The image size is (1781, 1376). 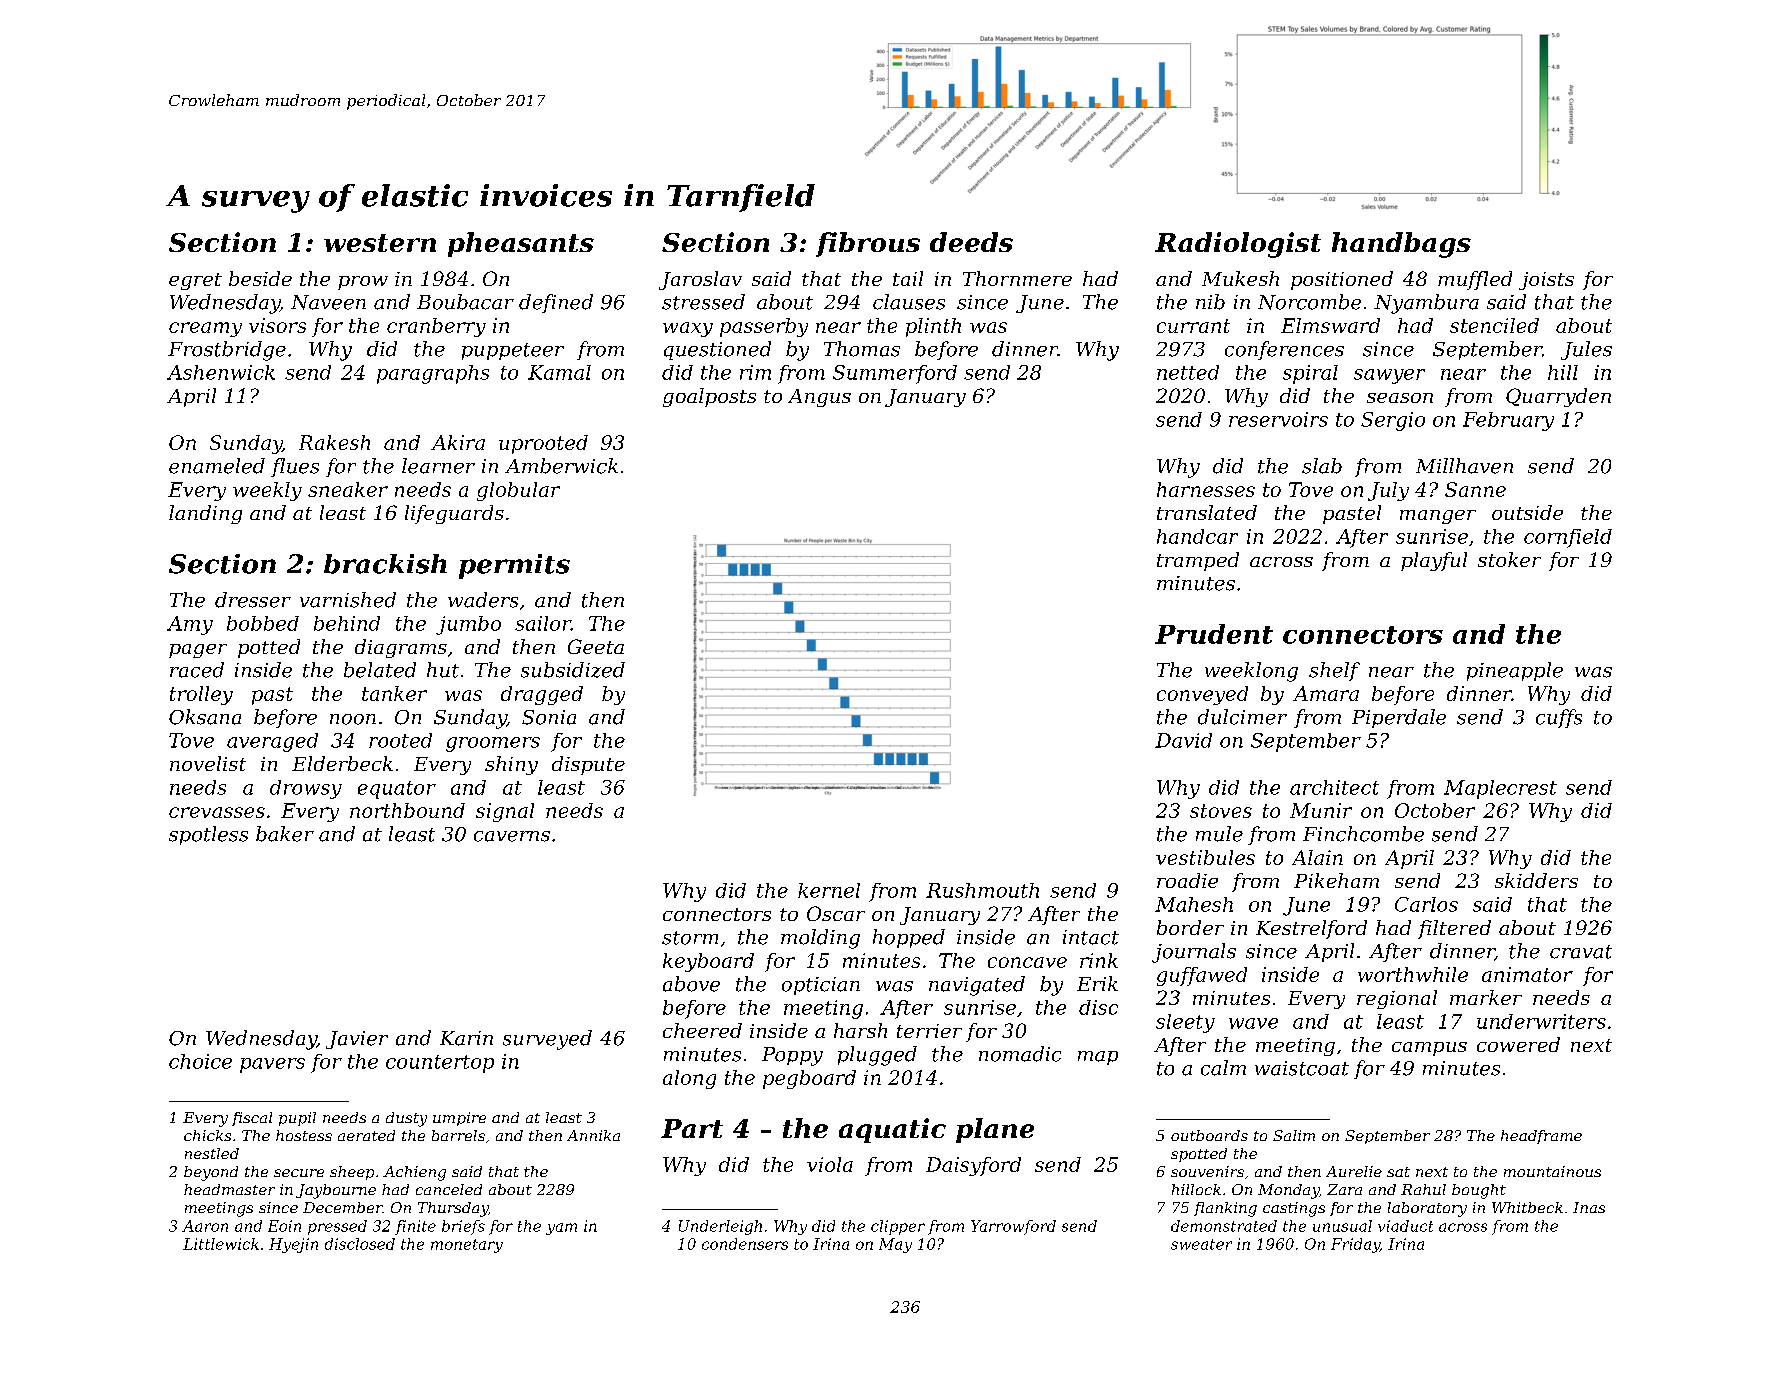 I want to click on western, so click(x=380, y=243).
